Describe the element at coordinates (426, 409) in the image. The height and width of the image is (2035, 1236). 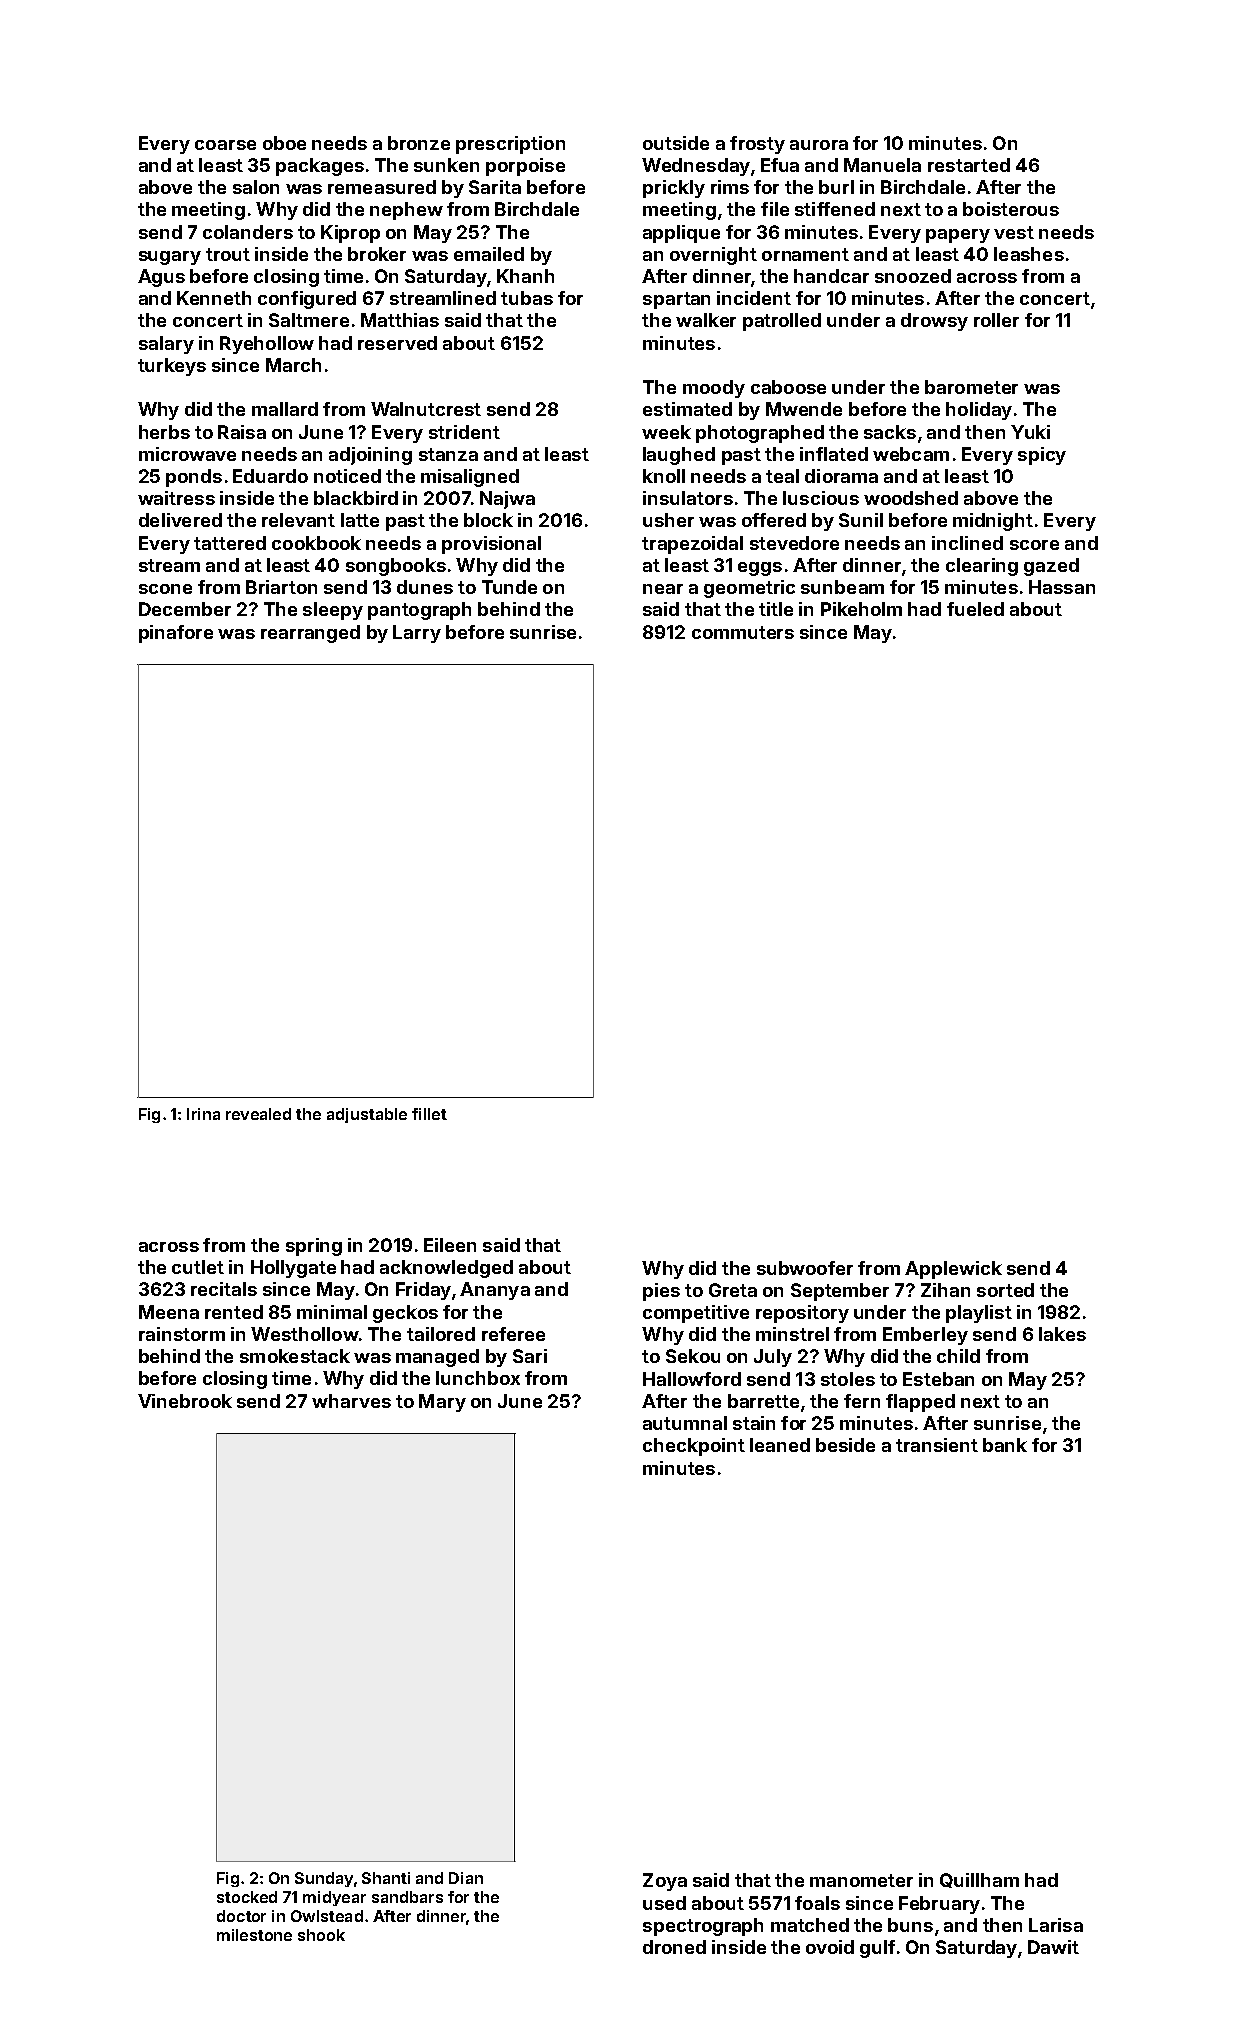
I see `Walnutcrest` at that location.
